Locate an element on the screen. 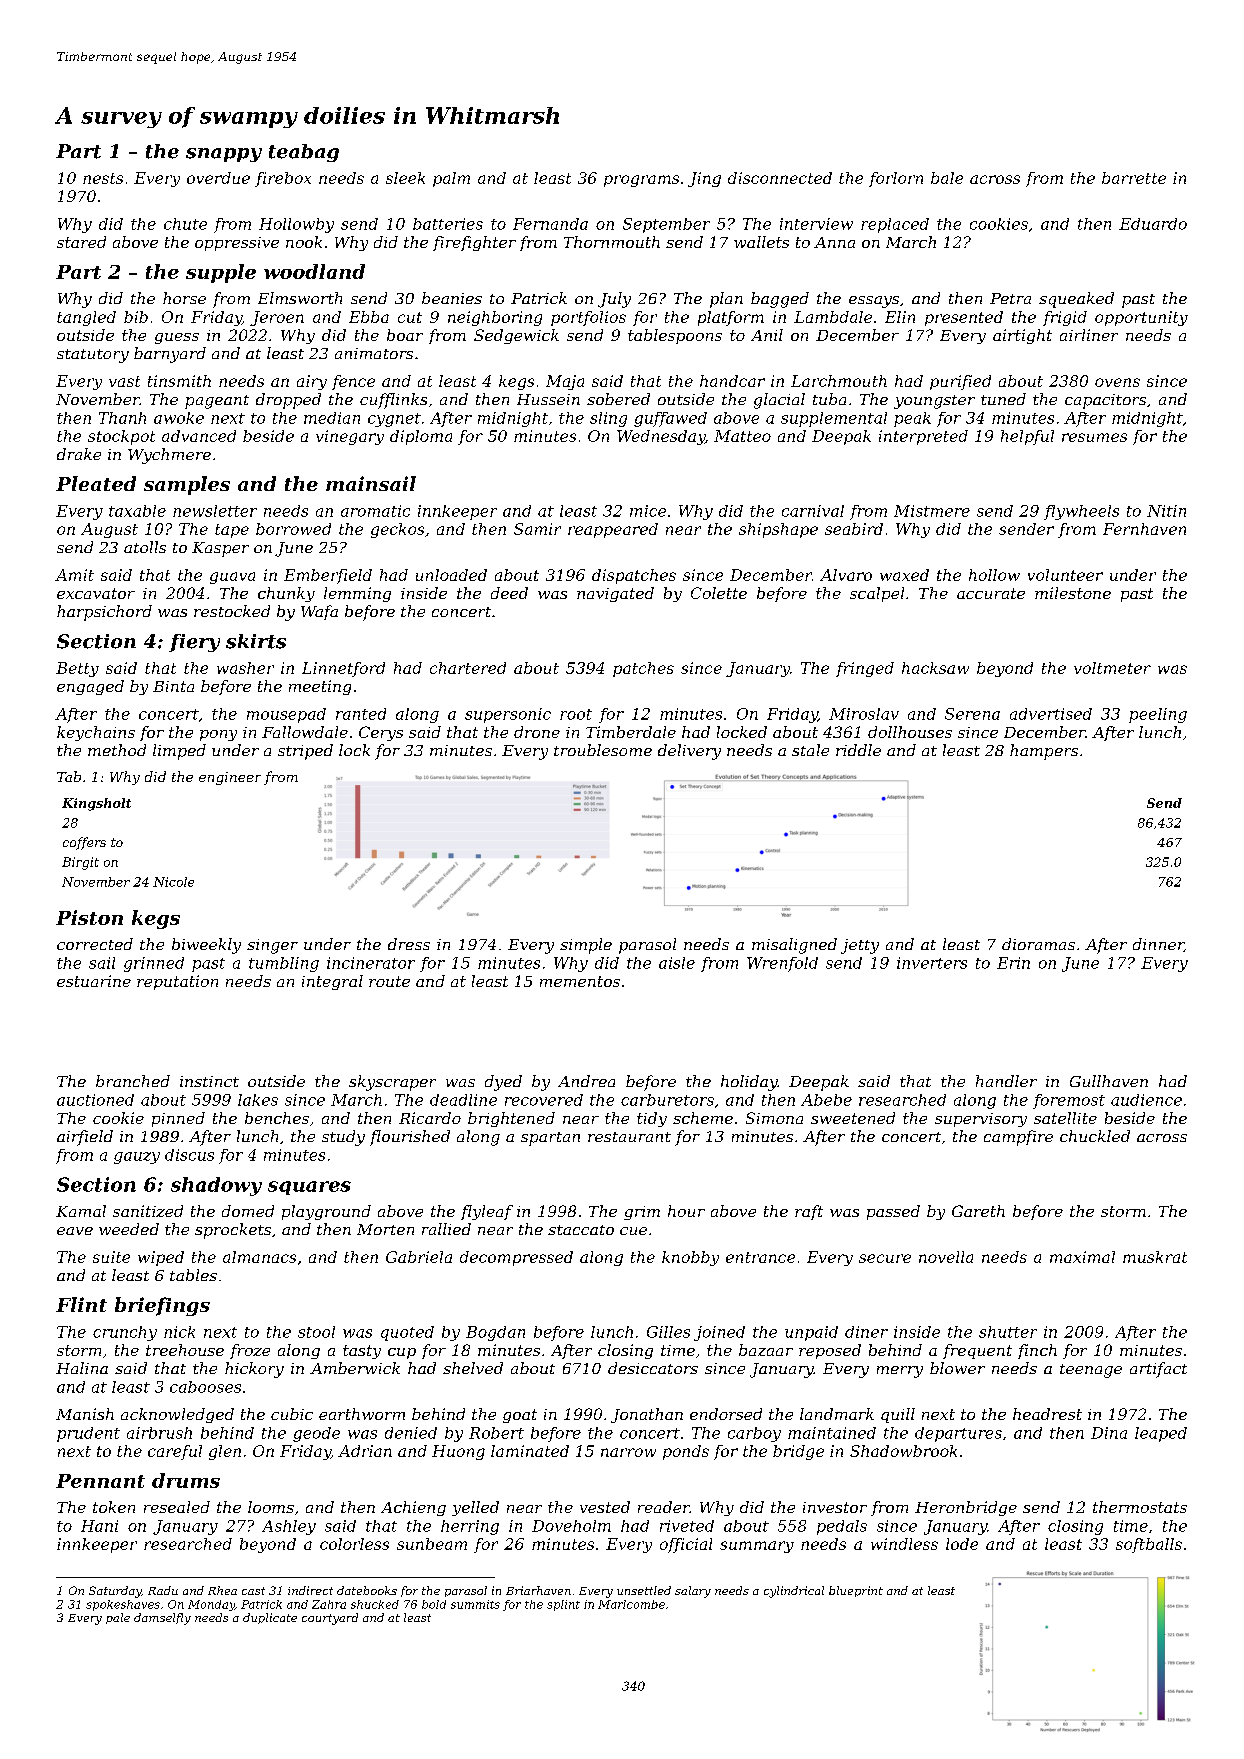 The width and height of the screenshot is (1244, 1759). navigated is located at coordinates (615, 594).
